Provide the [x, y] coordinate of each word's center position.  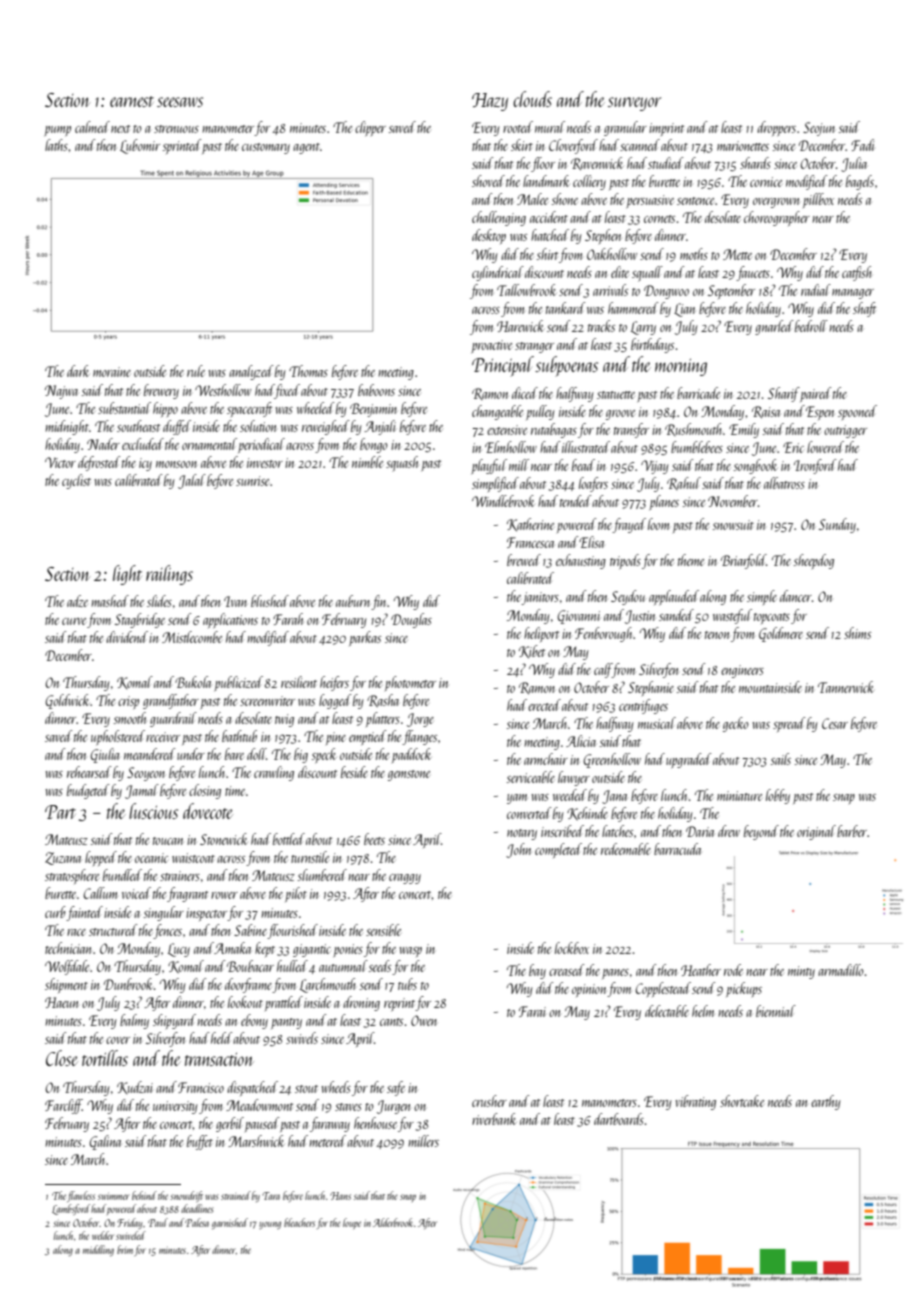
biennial [776, 1011]
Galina [105, 1142]
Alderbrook [393, 1222]
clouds [532, 99]
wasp [410, 952]
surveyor [634, 104]
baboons [376, 390]
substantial [124, 408]
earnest [132, 101]
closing [205, 791]
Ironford [815, 466]
